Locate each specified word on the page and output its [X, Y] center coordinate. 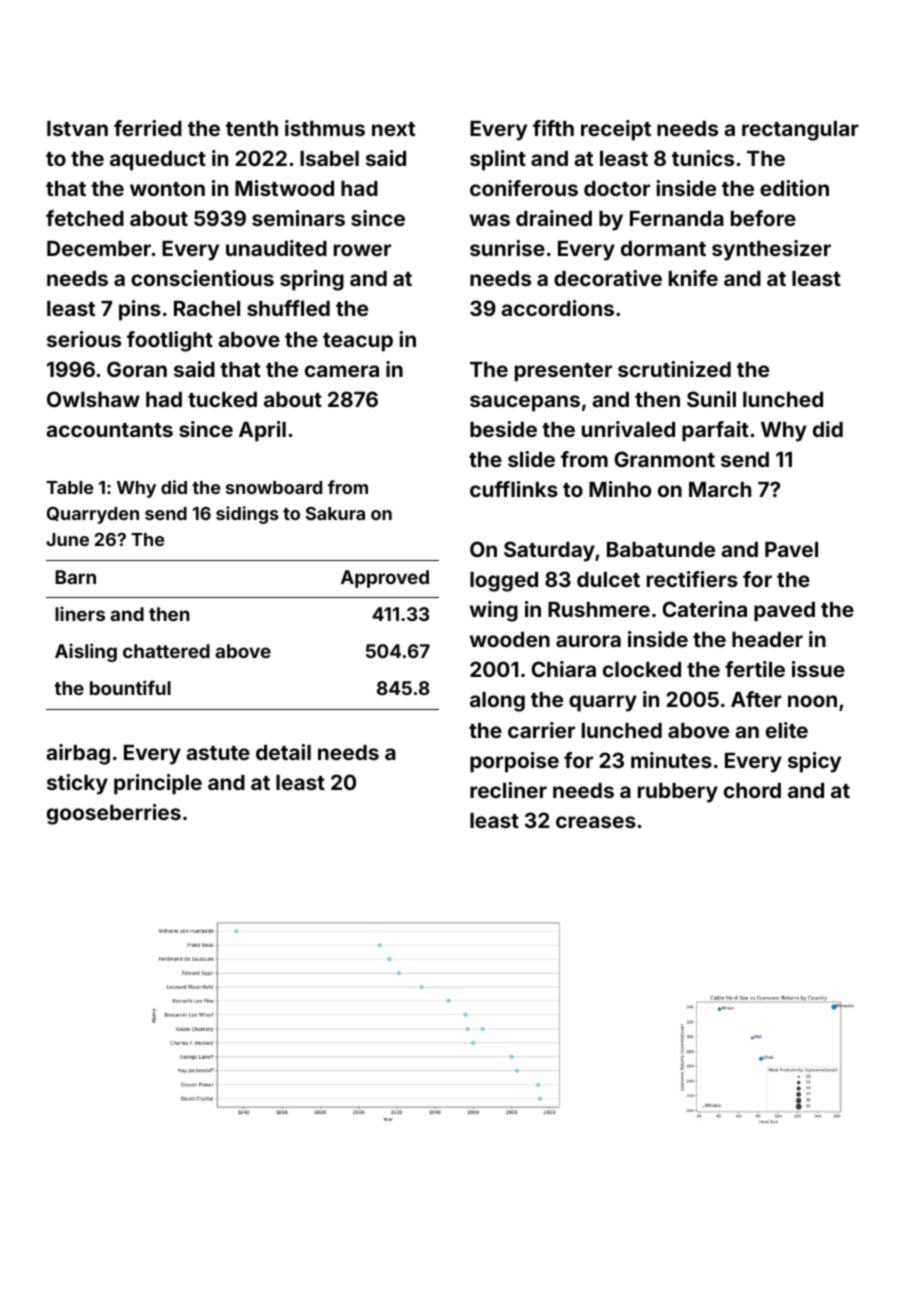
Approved [385, 579]
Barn [75, 577]
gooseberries [114, 814]
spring [312, 280]
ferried [148, 128]
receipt [616, 130]
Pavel [791, 549]
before [763, 218]
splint [498, 160]
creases [596, 822]
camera [342, 371]
